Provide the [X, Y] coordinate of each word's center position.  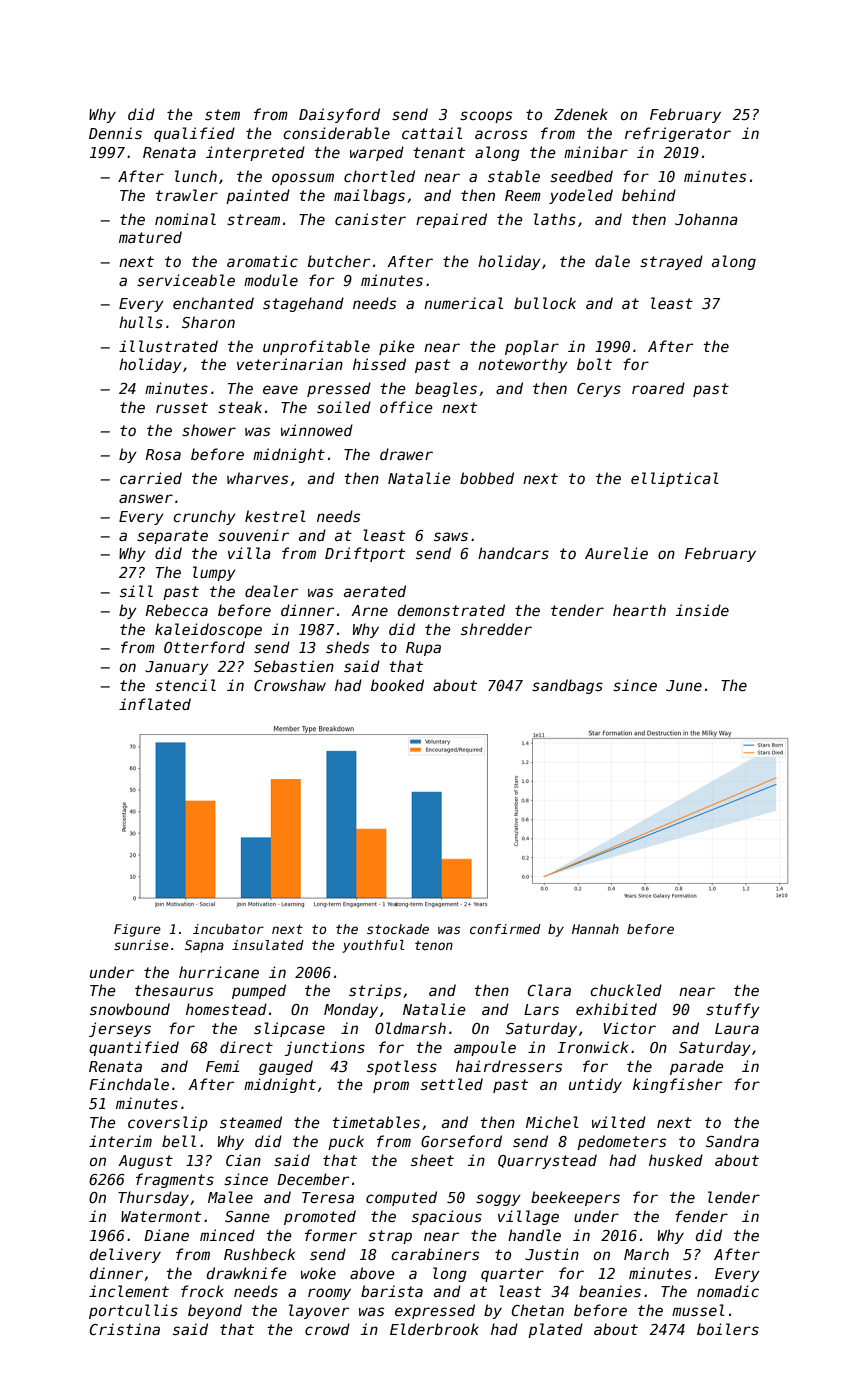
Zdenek [581, 114]
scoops [486, 117]
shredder [496, 629]
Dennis [115, 133]
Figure [137, 930]
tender [577, 610]
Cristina [125, 1329]
